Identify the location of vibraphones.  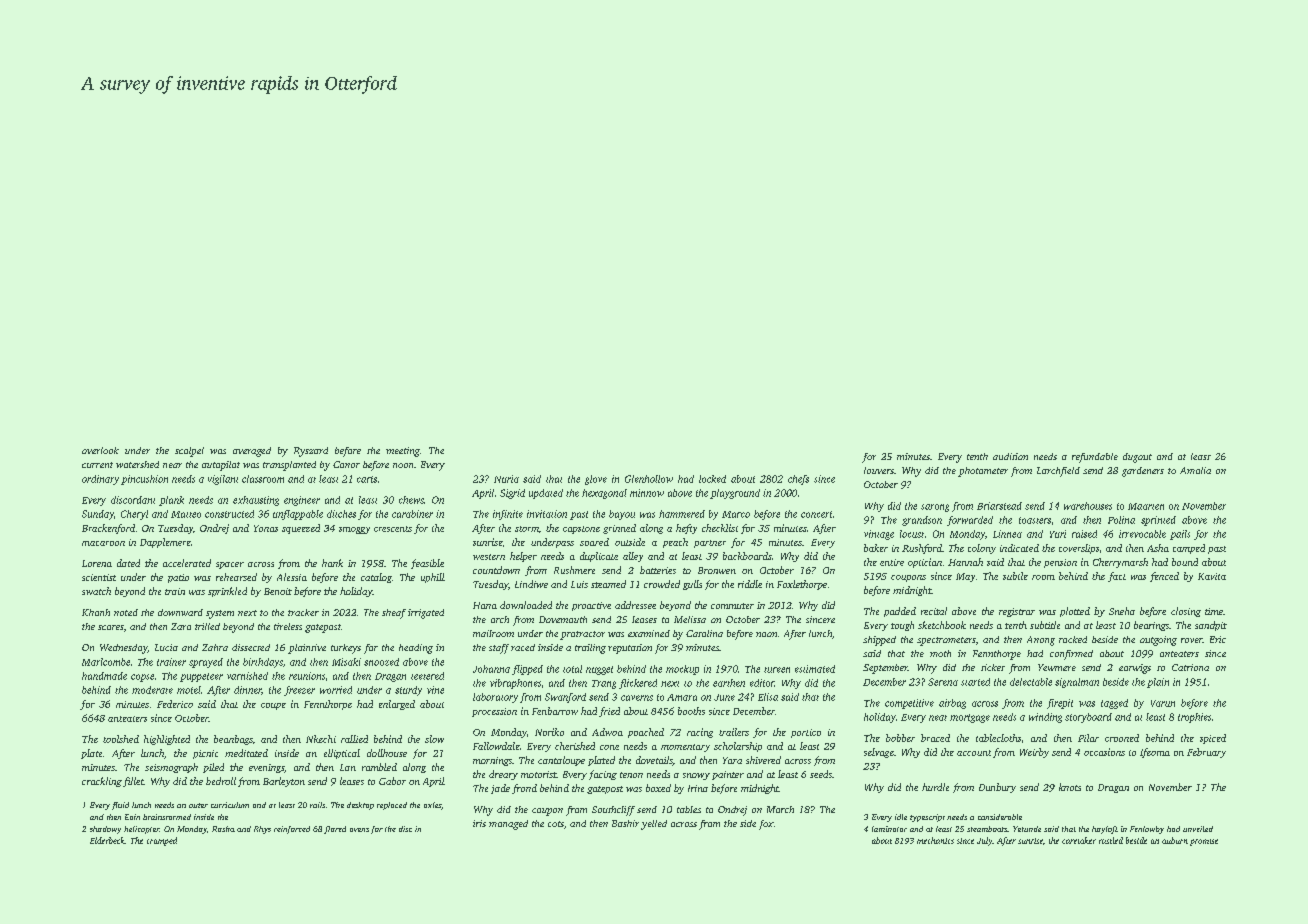
(515, 684).
